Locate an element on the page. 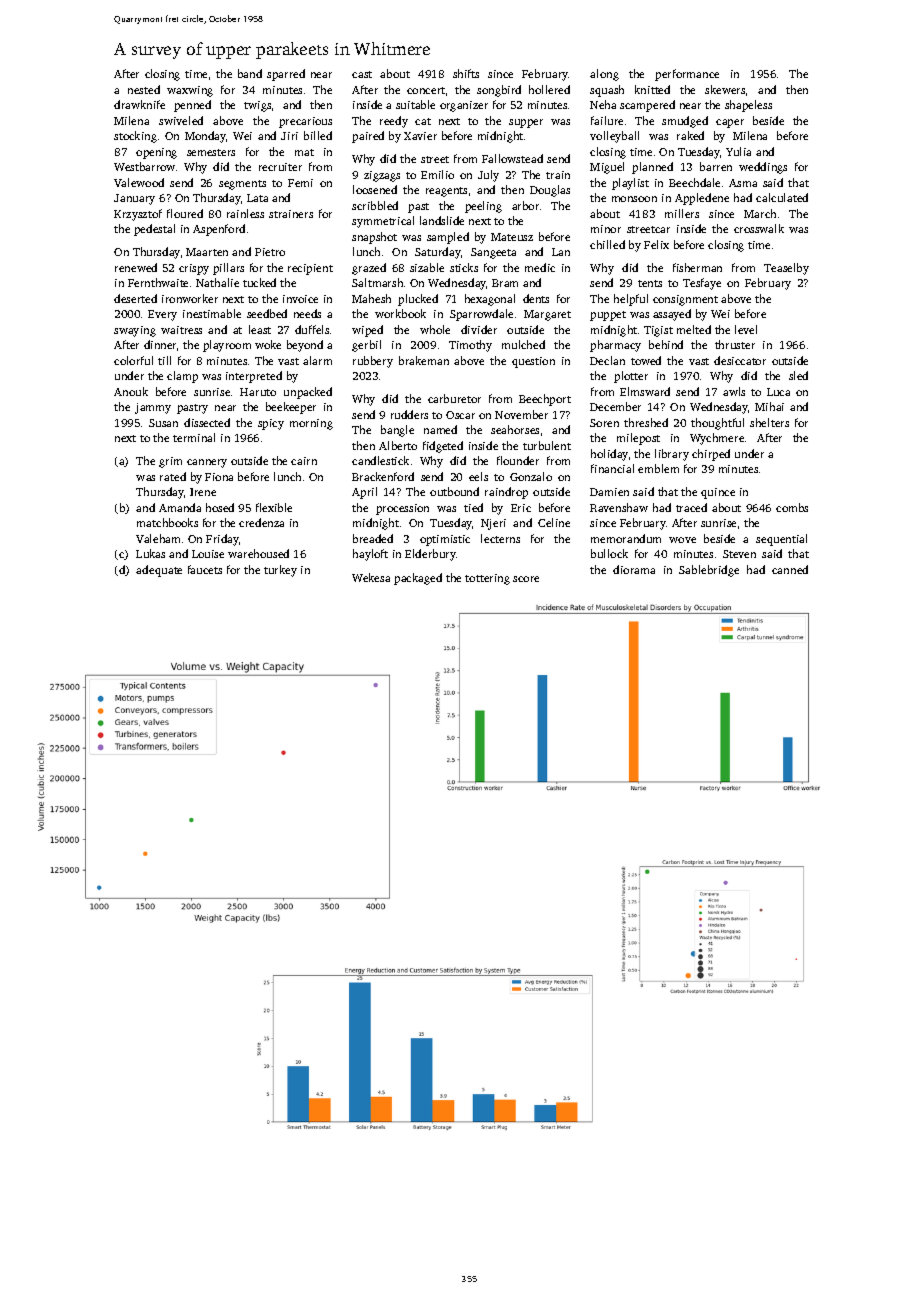 The width and height of the image is (924, 1308). arbor is located at coordinates (525, 205).
